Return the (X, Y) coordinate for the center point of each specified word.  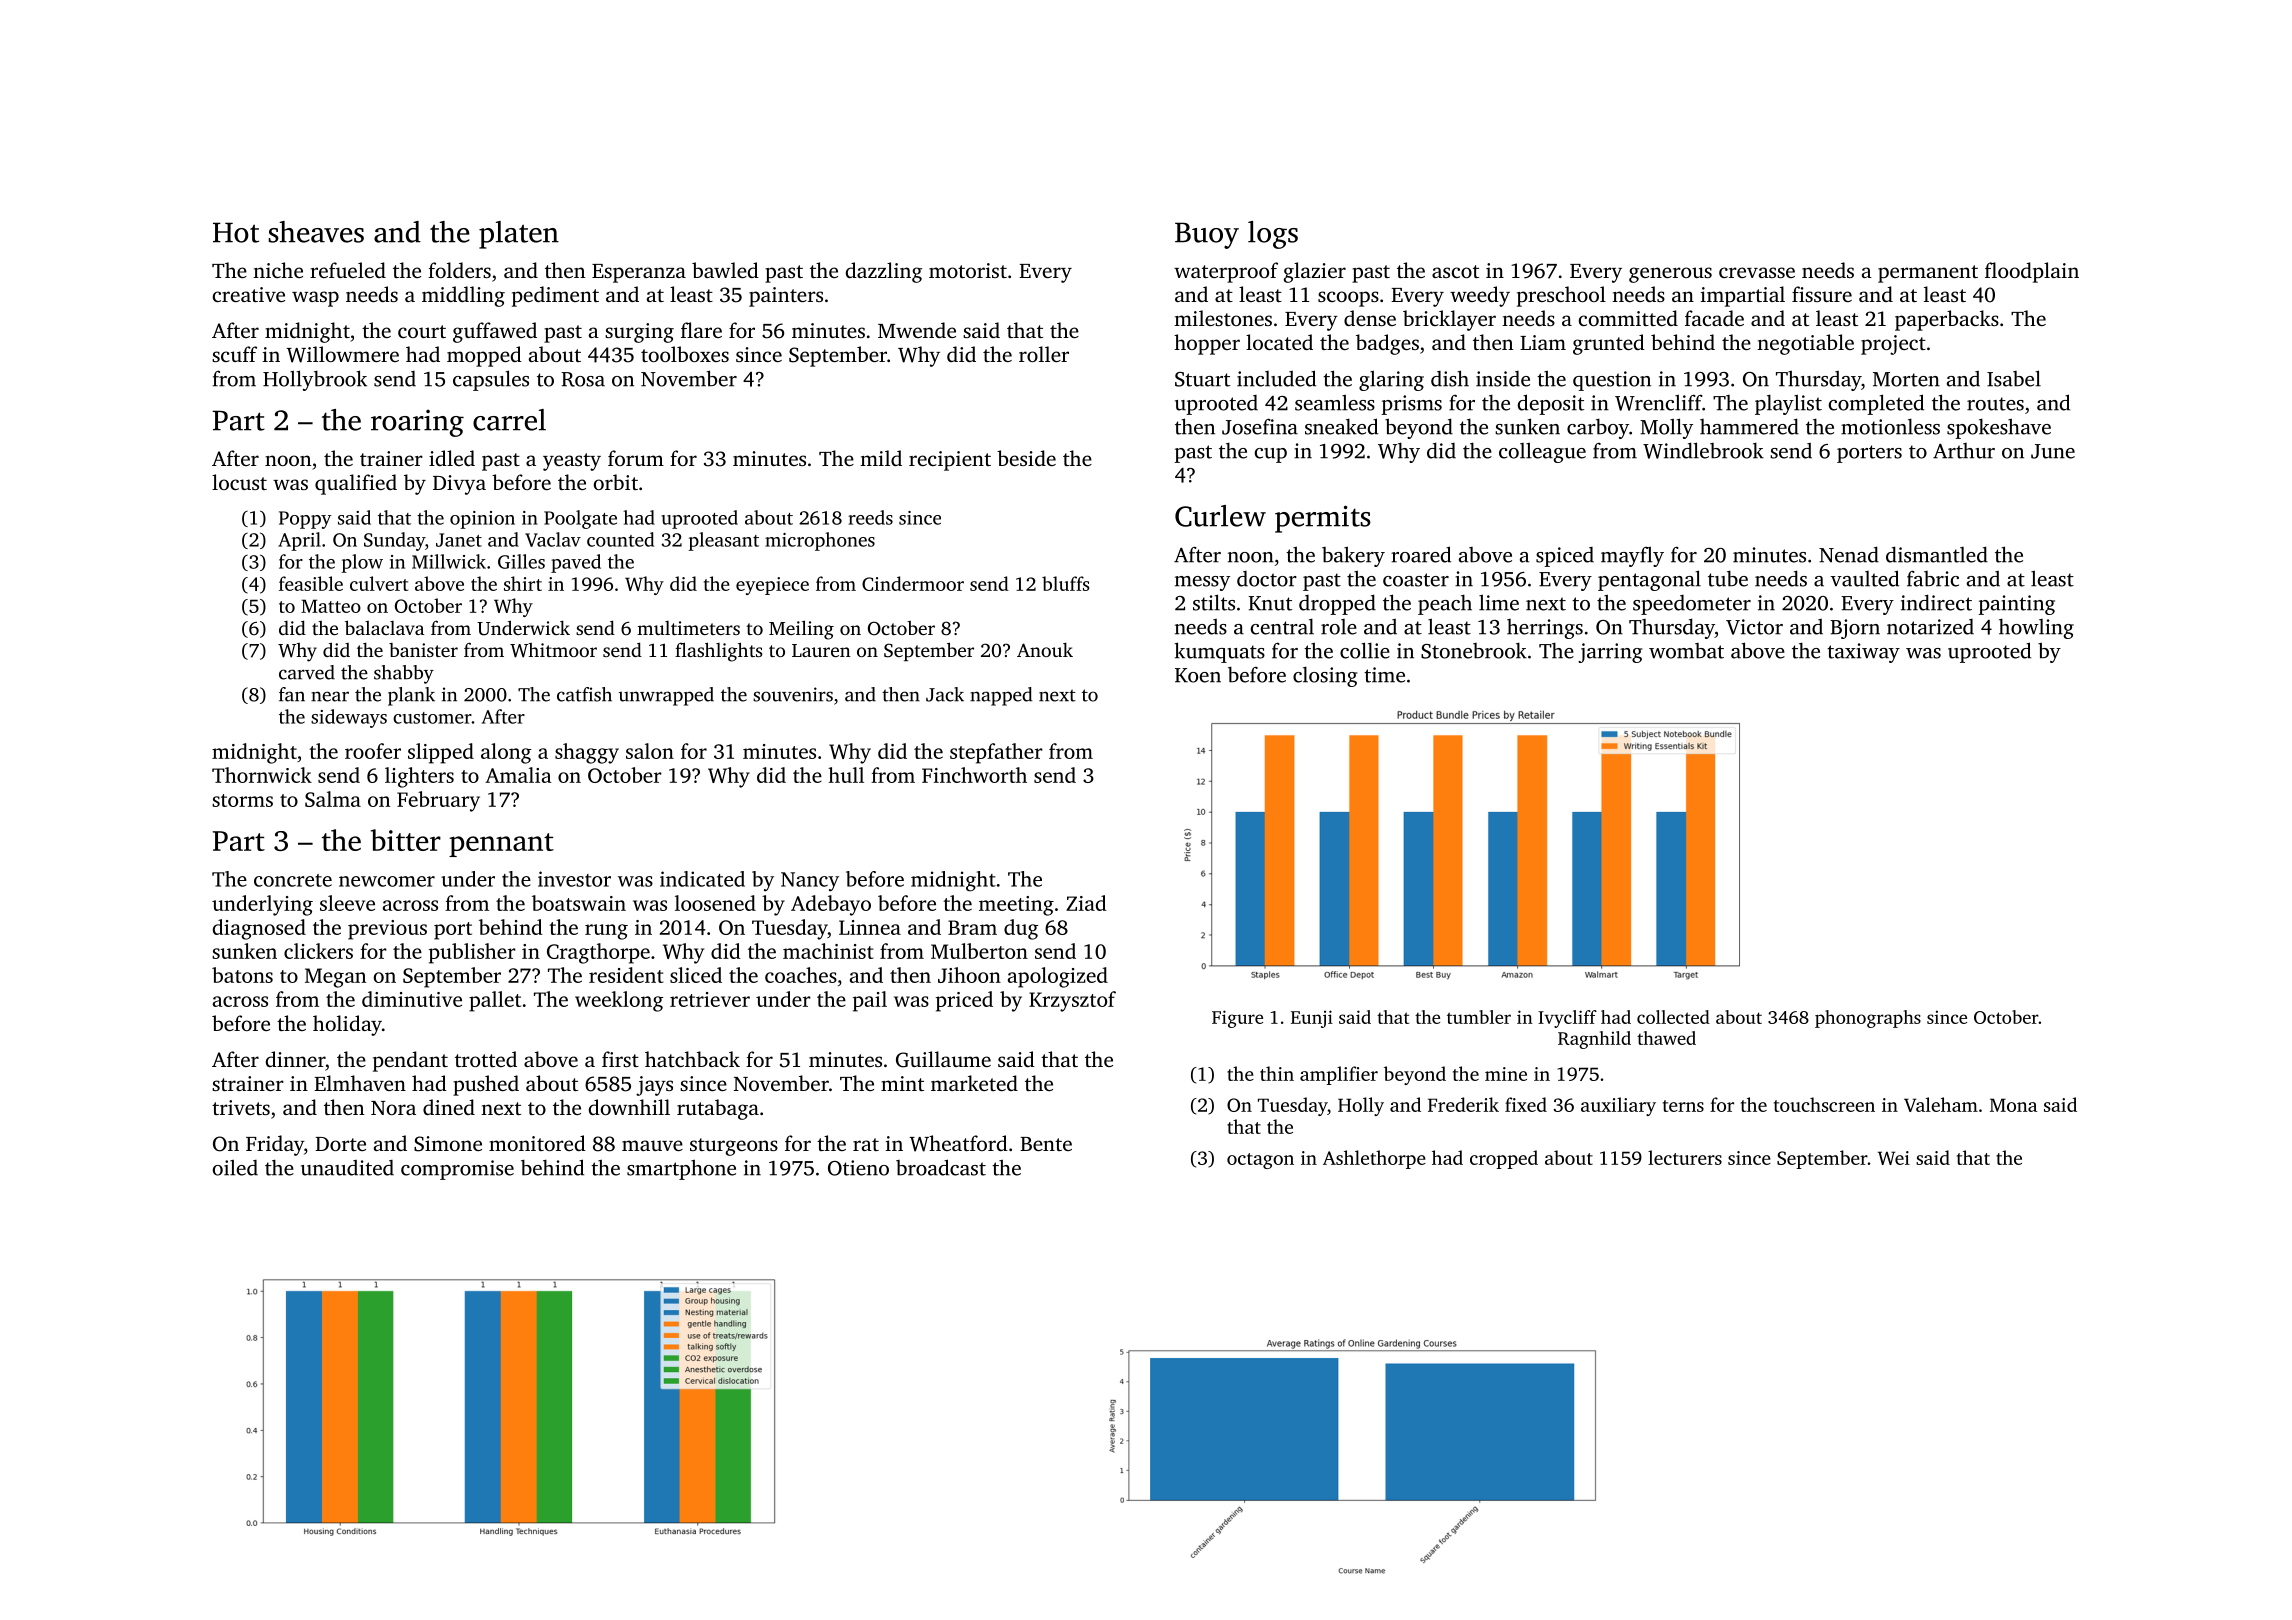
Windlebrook (1703, 450)
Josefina (1260, 426)
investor (574, 879)
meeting (1016, 906)
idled (452, 458)
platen (519, 235)
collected (1673, 1017)
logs (1273, 235)
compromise (457, 1170)
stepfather (996, 753)
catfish (584, 694)
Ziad (1086, 903)
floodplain (2032, 272)
